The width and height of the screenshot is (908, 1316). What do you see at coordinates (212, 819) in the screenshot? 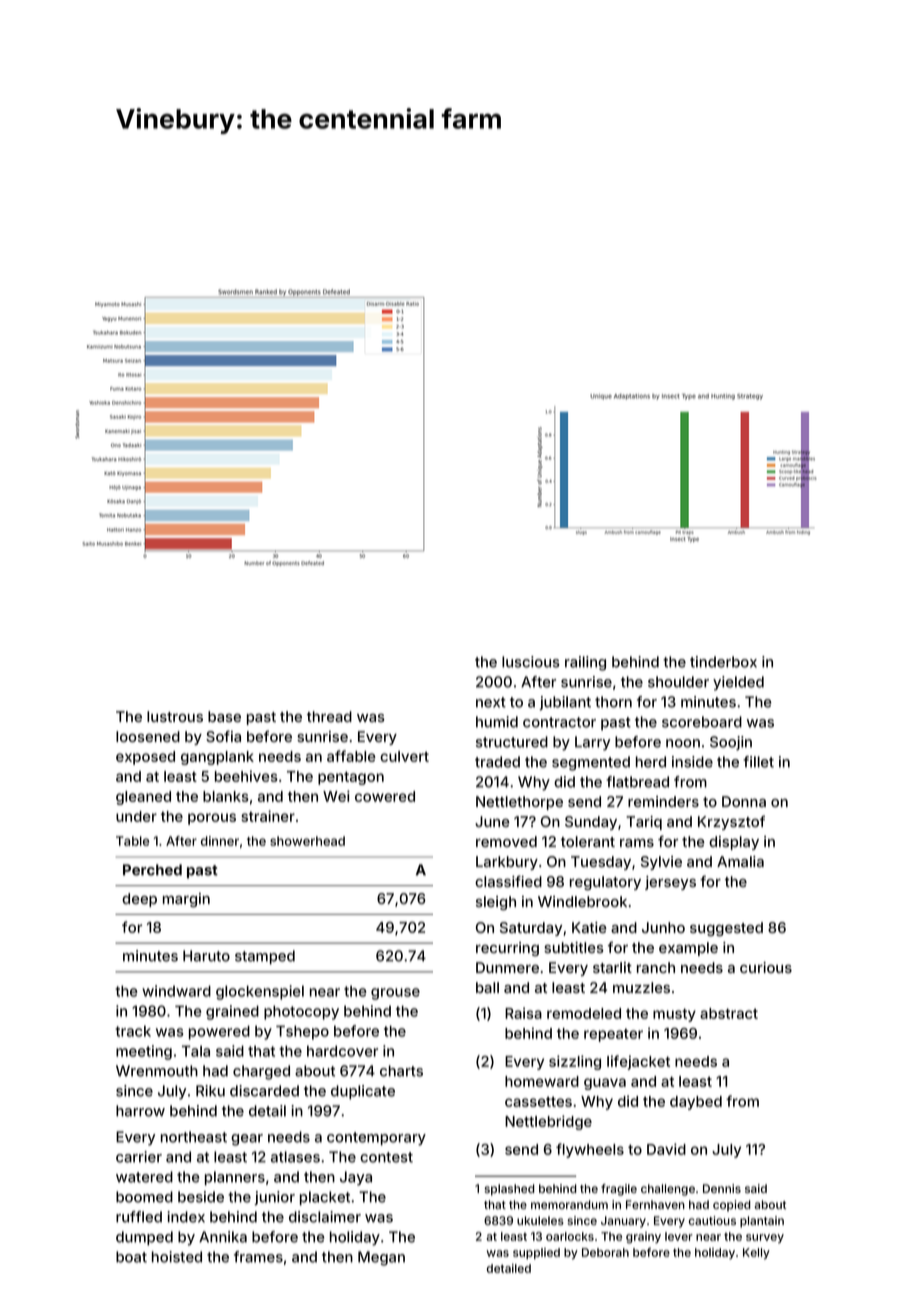
I see `porous` at bounding box center [212, 819].
